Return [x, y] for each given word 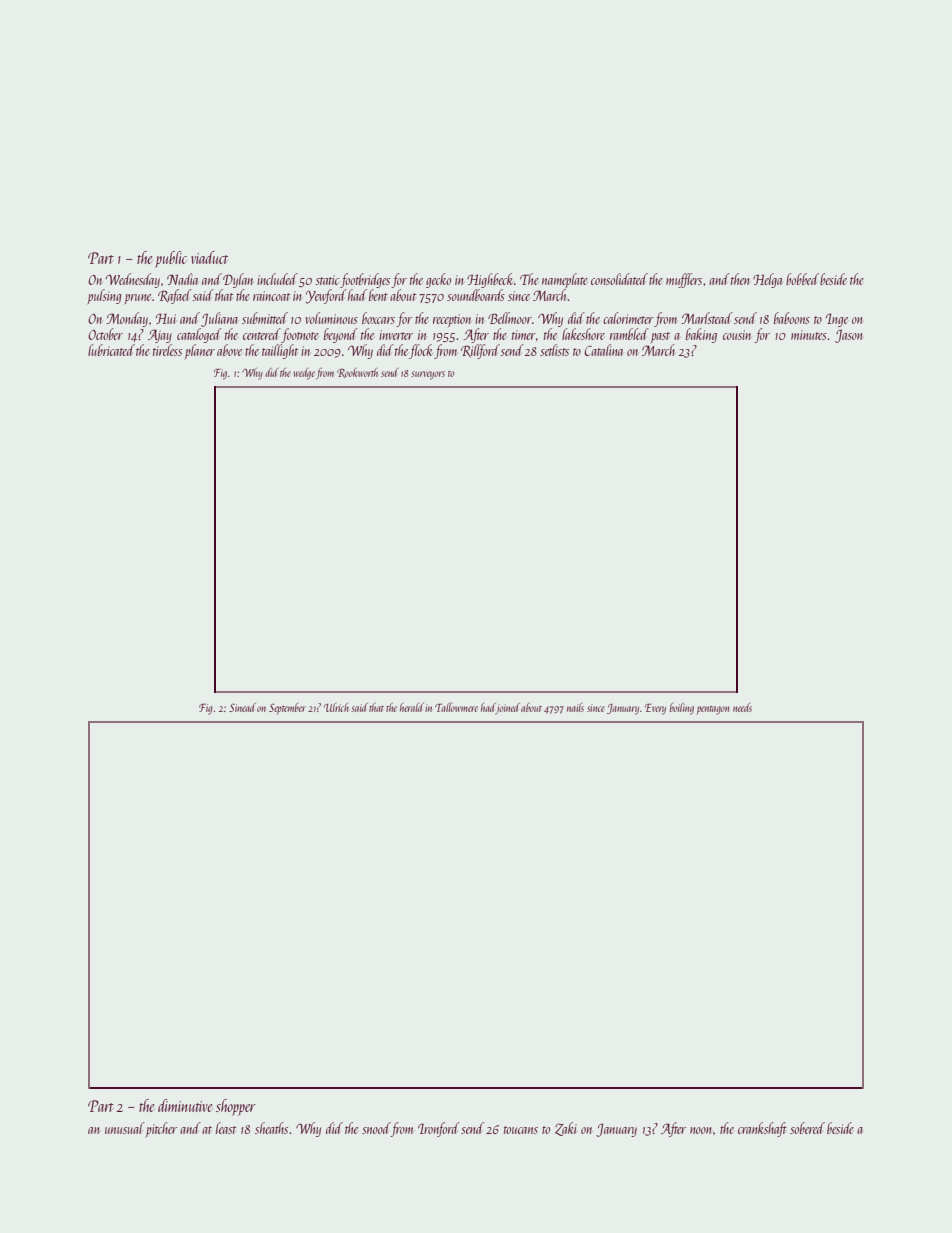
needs [742, 707]
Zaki [566, 1129]
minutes [809, 335]
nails [575, 707]
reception [452, 320]
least [226, 1128]
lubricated [111, 350]
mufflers [684, 280]
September [287, 708]
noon [701, 1130]
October [105, 334]
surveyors [428, 375]
